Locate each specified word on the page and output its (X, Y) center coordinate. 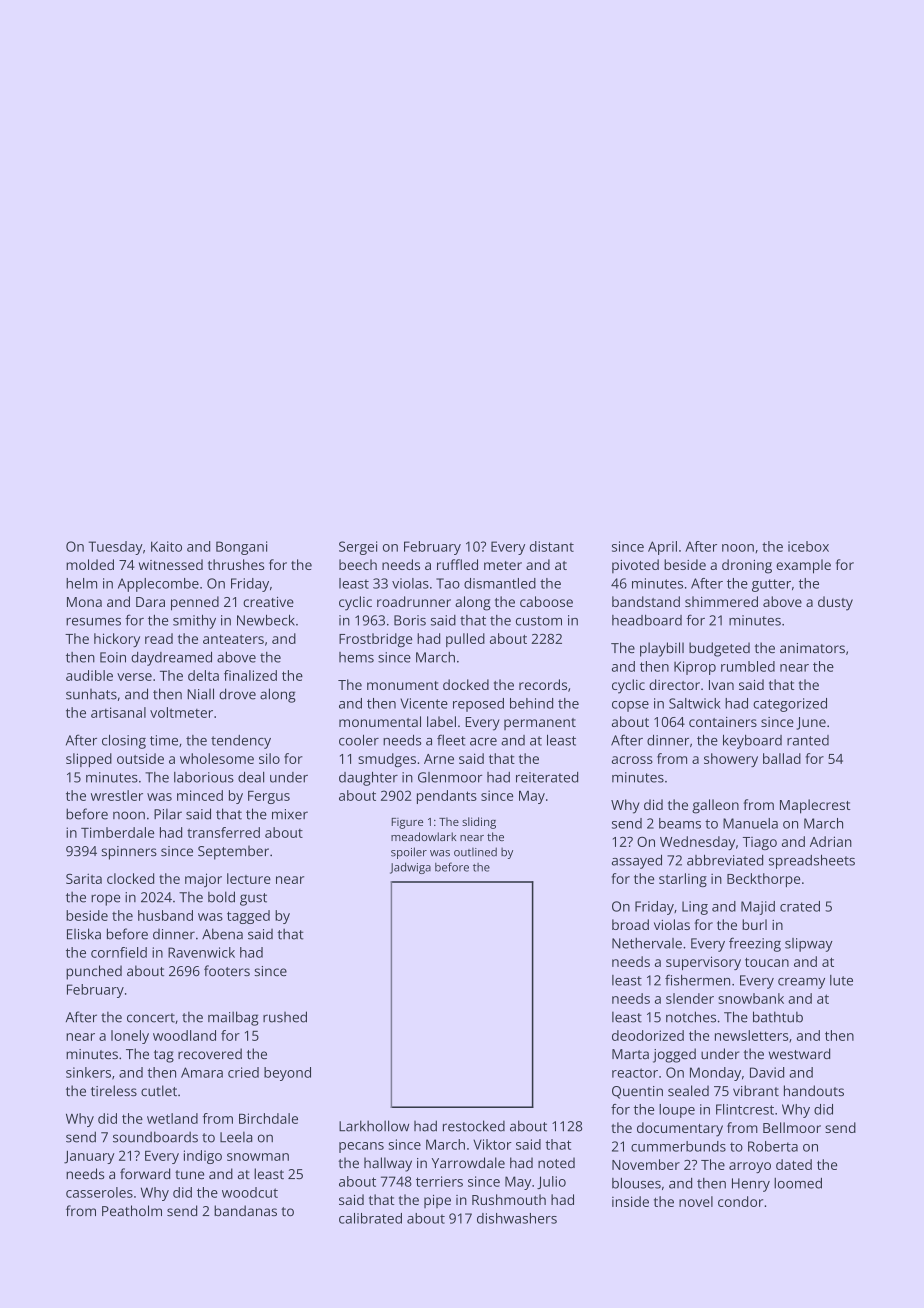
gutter (771, 585)
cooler (359, 740)
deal (251, 777)
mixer (290, 814)
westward (799, 1053)
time (164, 740)
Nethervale (647, 943)
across (632, 760)
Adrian (831, 841)
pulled (465, 640)
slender (690, 998)
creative (268, 602)
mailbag (233, 1018)
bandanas (245, 1210)
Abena (222, 934)
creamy (801, 983)
